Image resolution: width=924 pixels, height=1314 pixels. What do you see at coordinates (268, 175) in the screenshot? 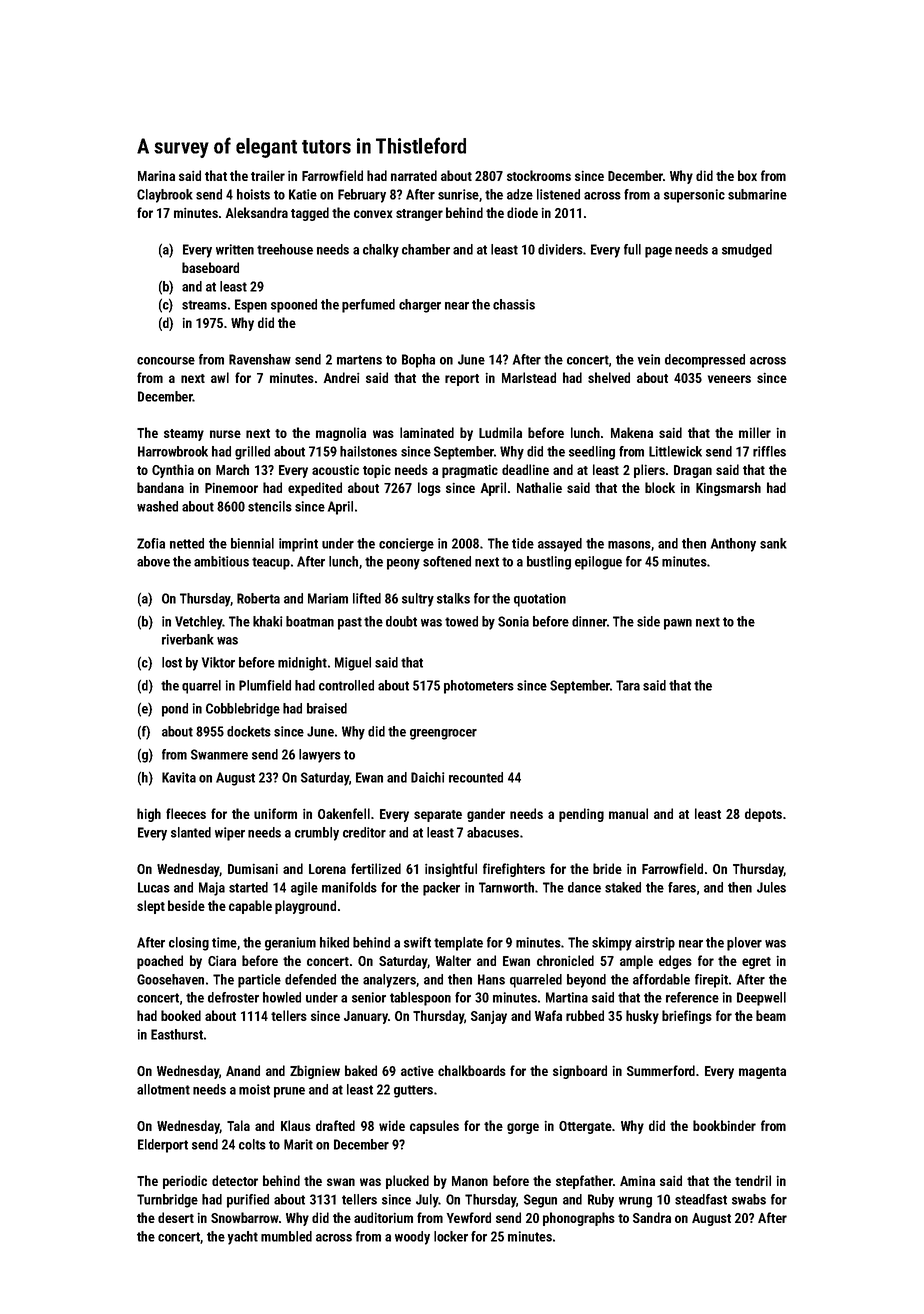
I see `trailer` at bounding box center [268, 175].
